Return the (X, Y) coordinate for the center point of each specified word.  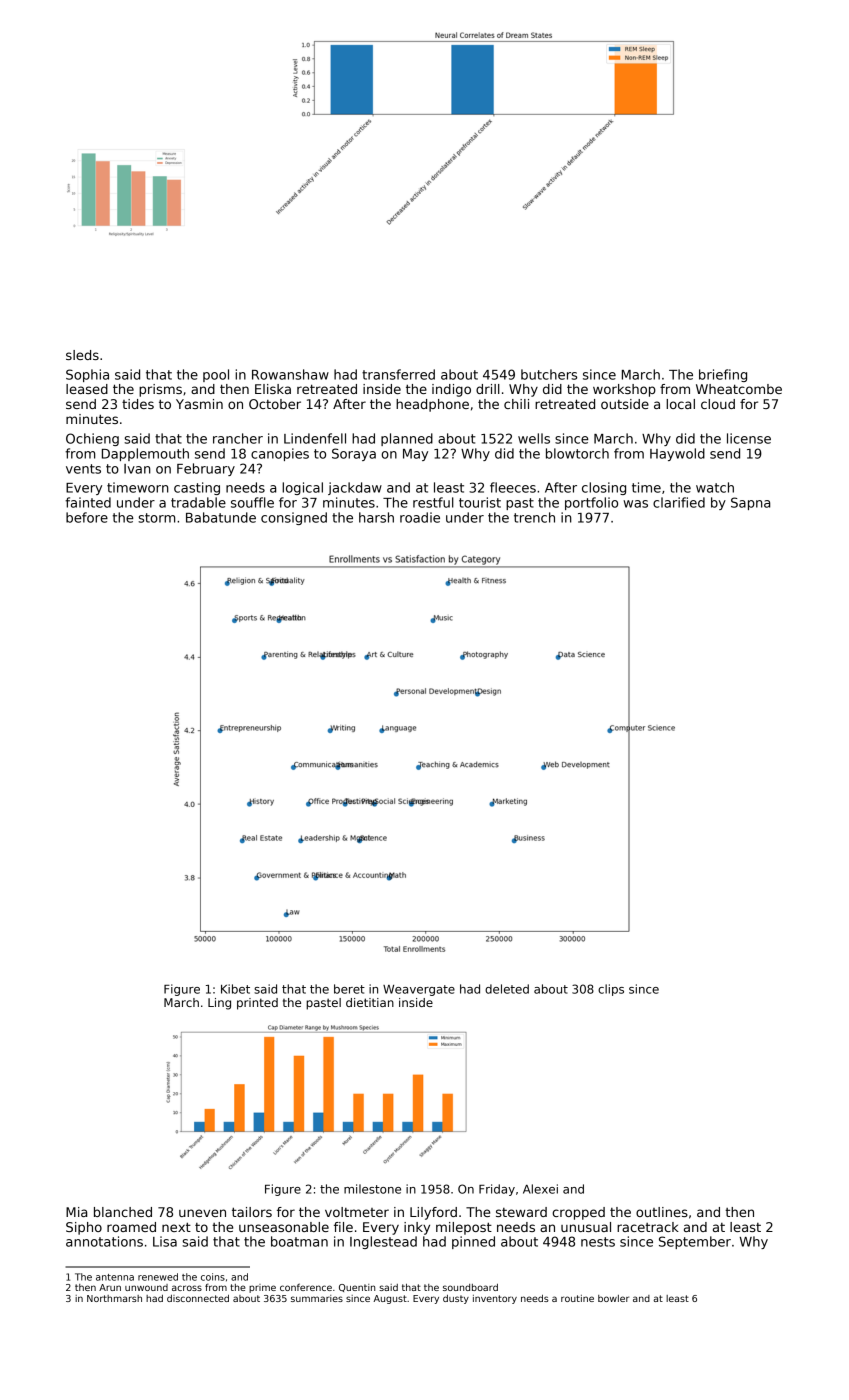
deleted (507, 989)
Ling (219, 1004)
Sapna (750, 503)
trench (534, 517)
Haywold (677, 454)
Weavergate (419, 990)
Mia (76, 1212)
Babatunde (221, 517)
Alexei (540, 1189)
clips (611, 990)
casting (197, 488)
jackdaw (355, 488)
